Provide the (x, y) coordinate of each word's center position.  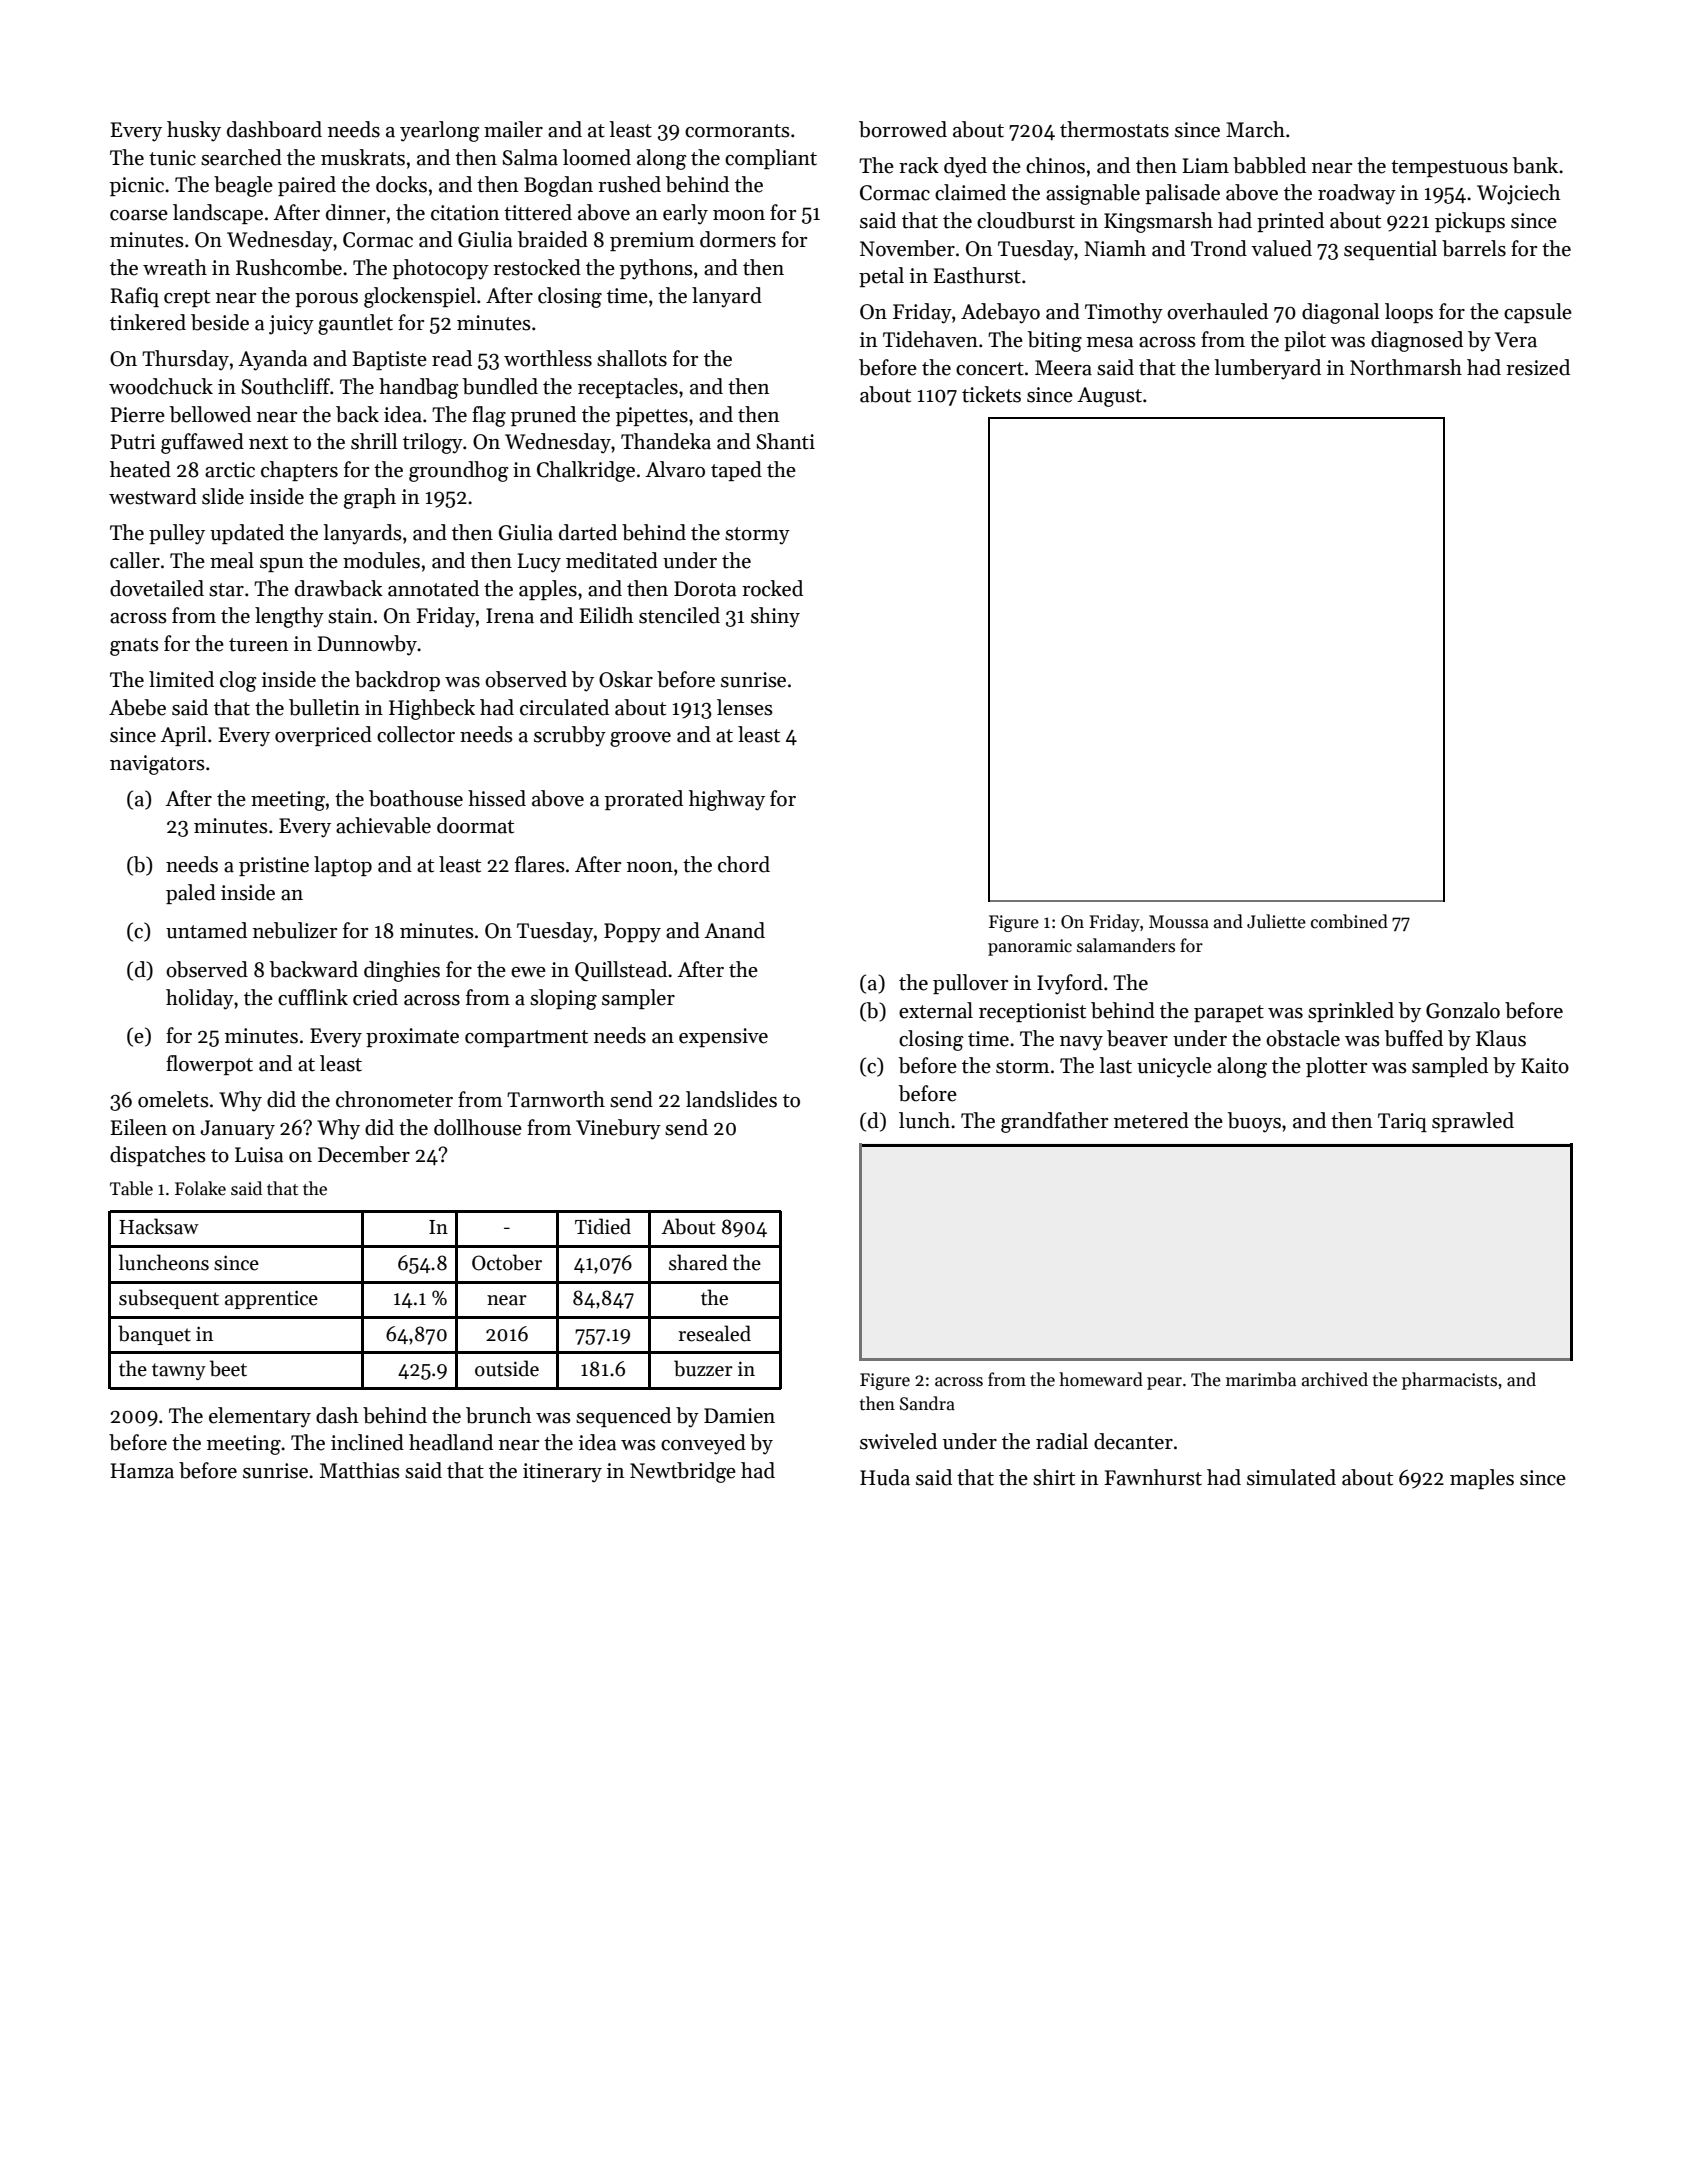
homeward (1101, 1379)
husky (194, 131)
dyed (965, 167)
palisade (1182, 194)
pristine (274, 866)
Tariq (1402, 1122)
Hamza (142, 1471)
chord (744, 864)
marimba (1261, 1379)
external (936, 1010)
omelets (173, 1099)
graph (370, 498)
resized (1538, 367)
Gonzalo (1463, 1010)
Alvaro (675, 469)
